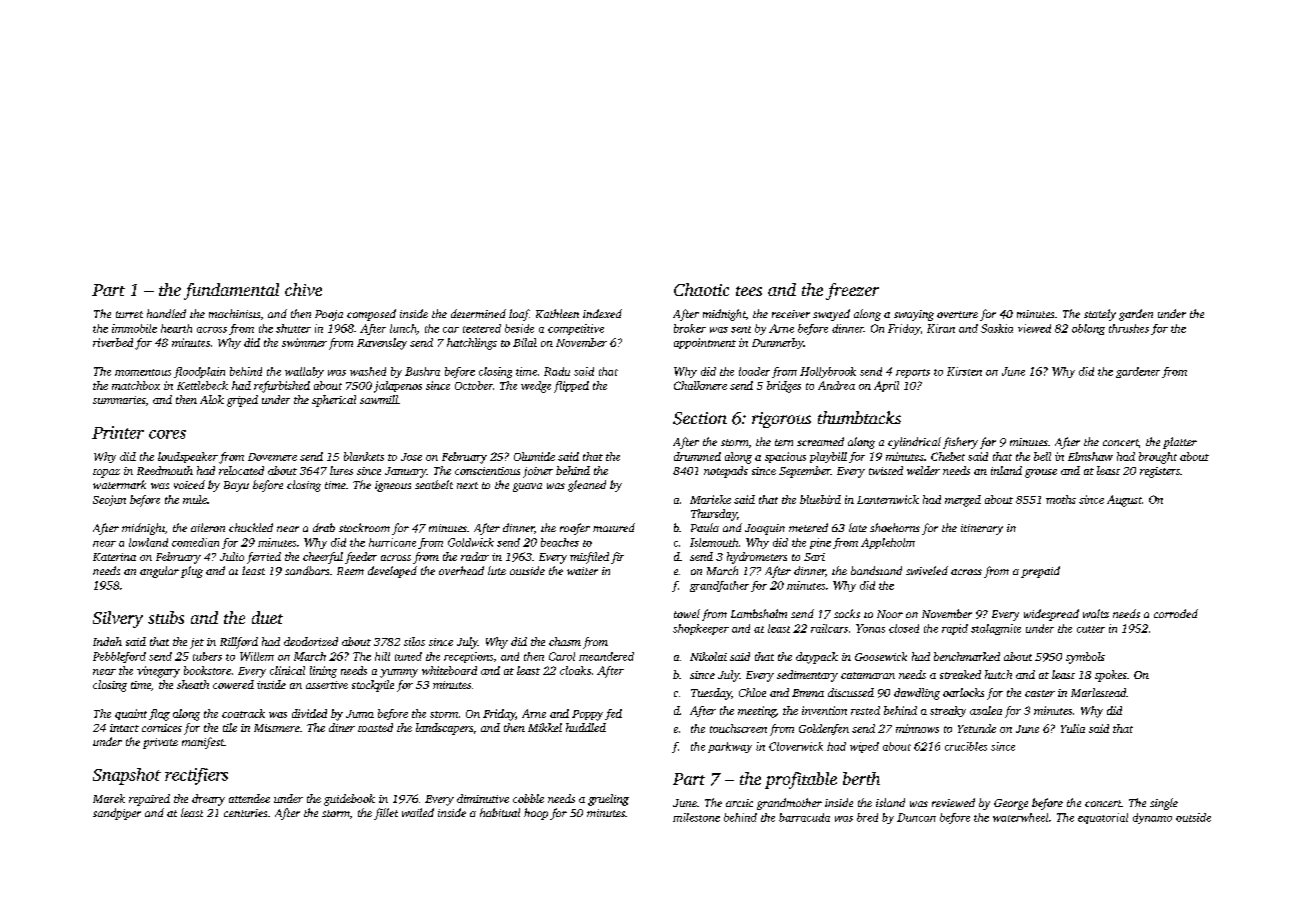 Image resolution: width=1308 pixels, height=924 pixels. Describe the element at coordinates (251, 527) in the screenshot. I see `chuckled` at that location.
